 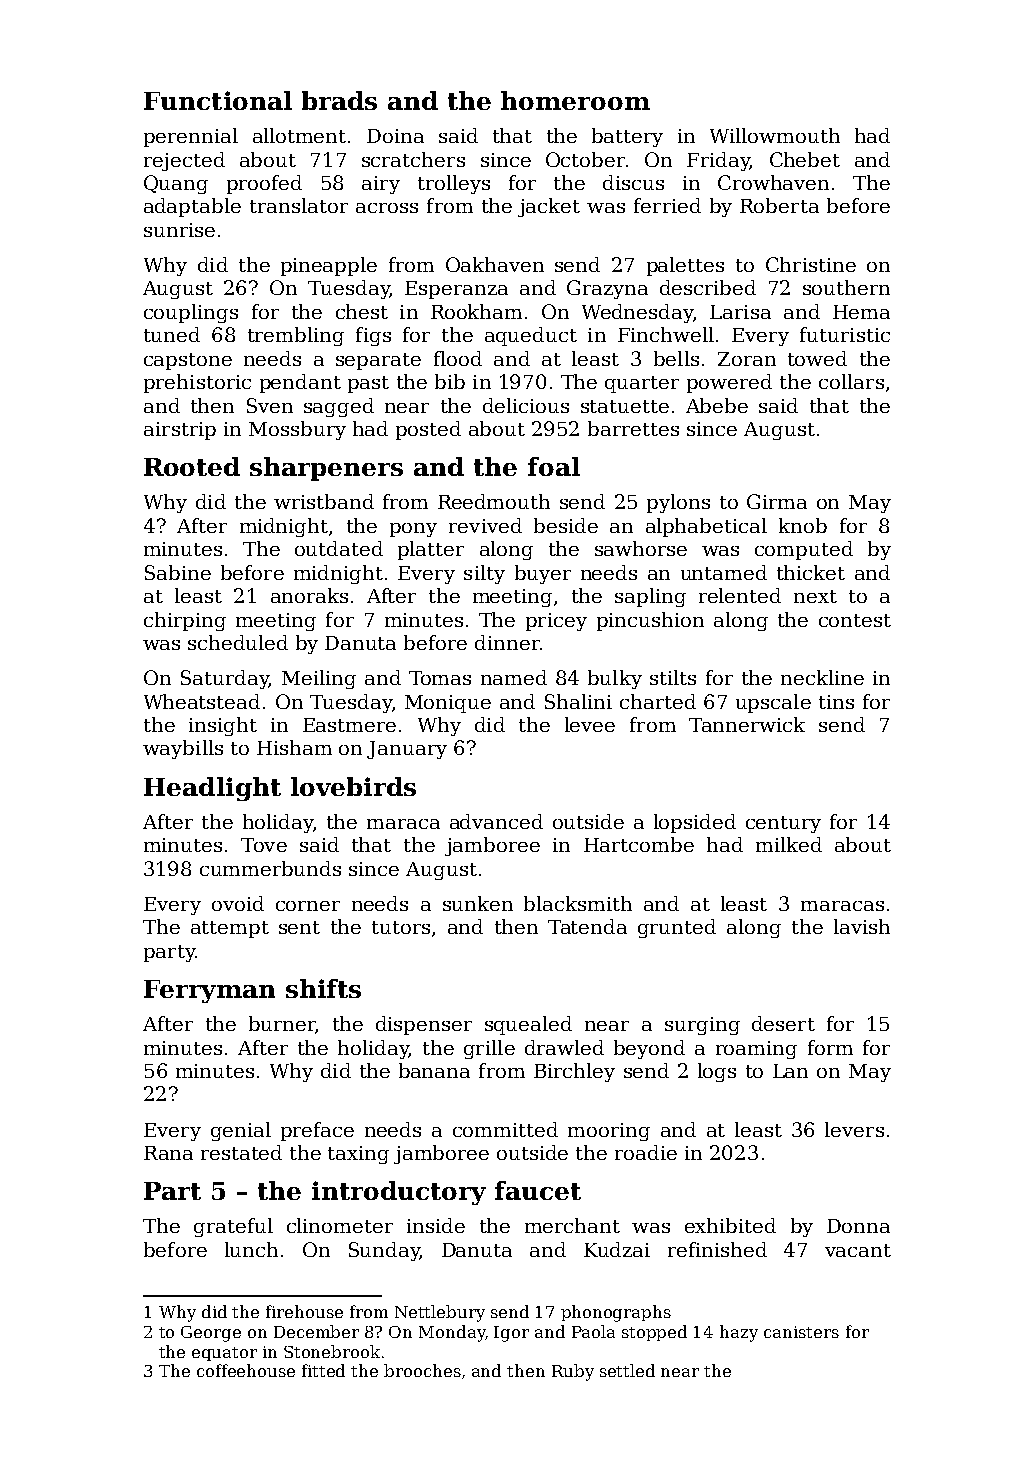 I want to click on levee, so click(x=590, y=724).
